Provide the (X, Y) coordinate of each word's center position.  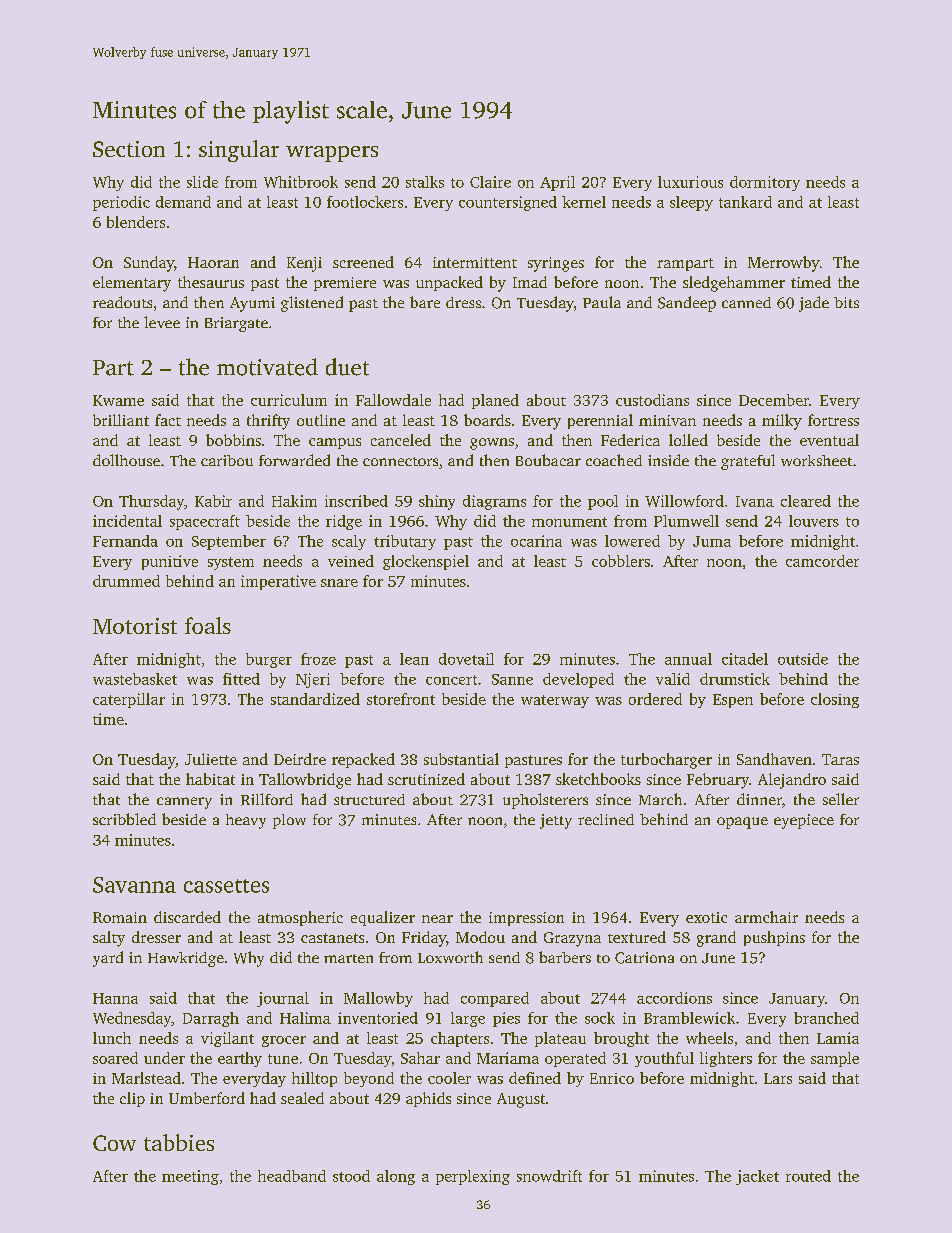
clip (132, 1099)
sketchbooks (598, 779)
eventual (829, 440)
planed (495, 401)
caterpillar (129, 700)
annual (688, 659)
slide (202, 182)
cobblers (621, 561)
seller (841, 799)
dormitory (765, 183)
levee (162, 322)
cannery (184, 803)
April (557, 183)
